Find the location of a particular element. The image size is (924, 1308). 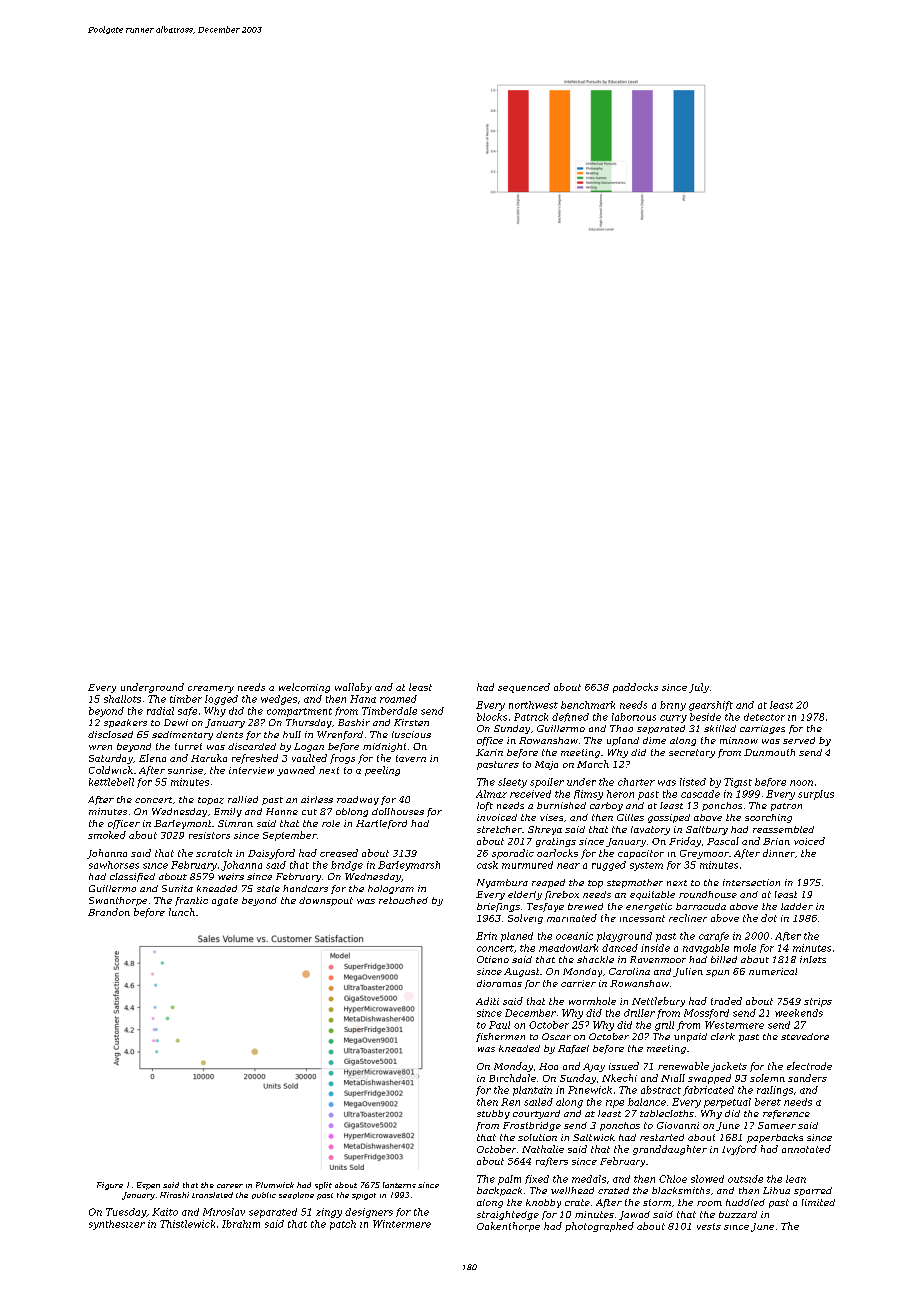

served is located at coordinates (799, 740).
